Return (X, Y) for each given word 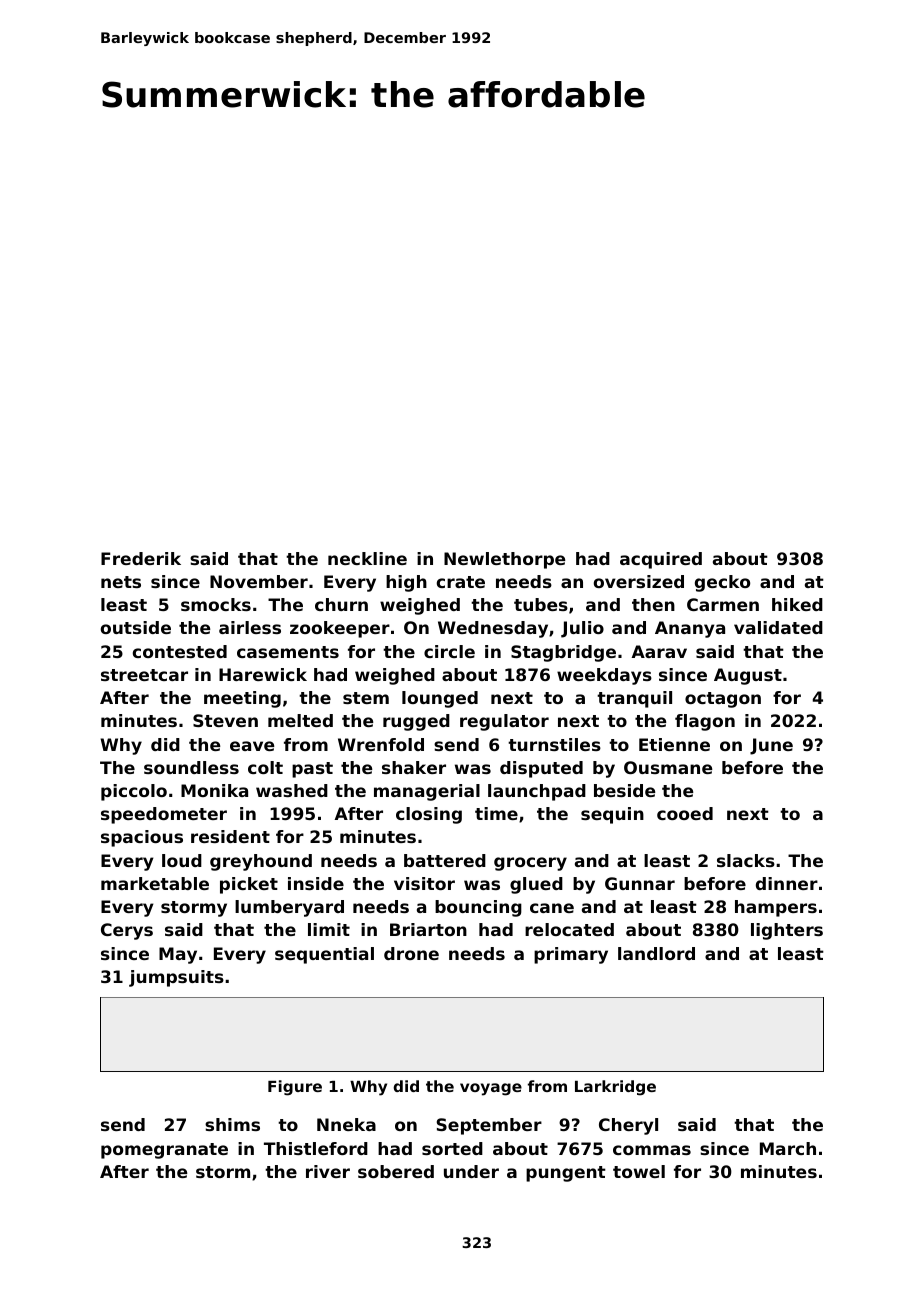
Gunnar (640, 883)
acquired (661, 560)
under (471, 1171)
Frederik (141, 558)
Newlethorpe (504, 560)
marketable (155, 883)
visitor (424, 883)
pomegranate (164, 1151)
